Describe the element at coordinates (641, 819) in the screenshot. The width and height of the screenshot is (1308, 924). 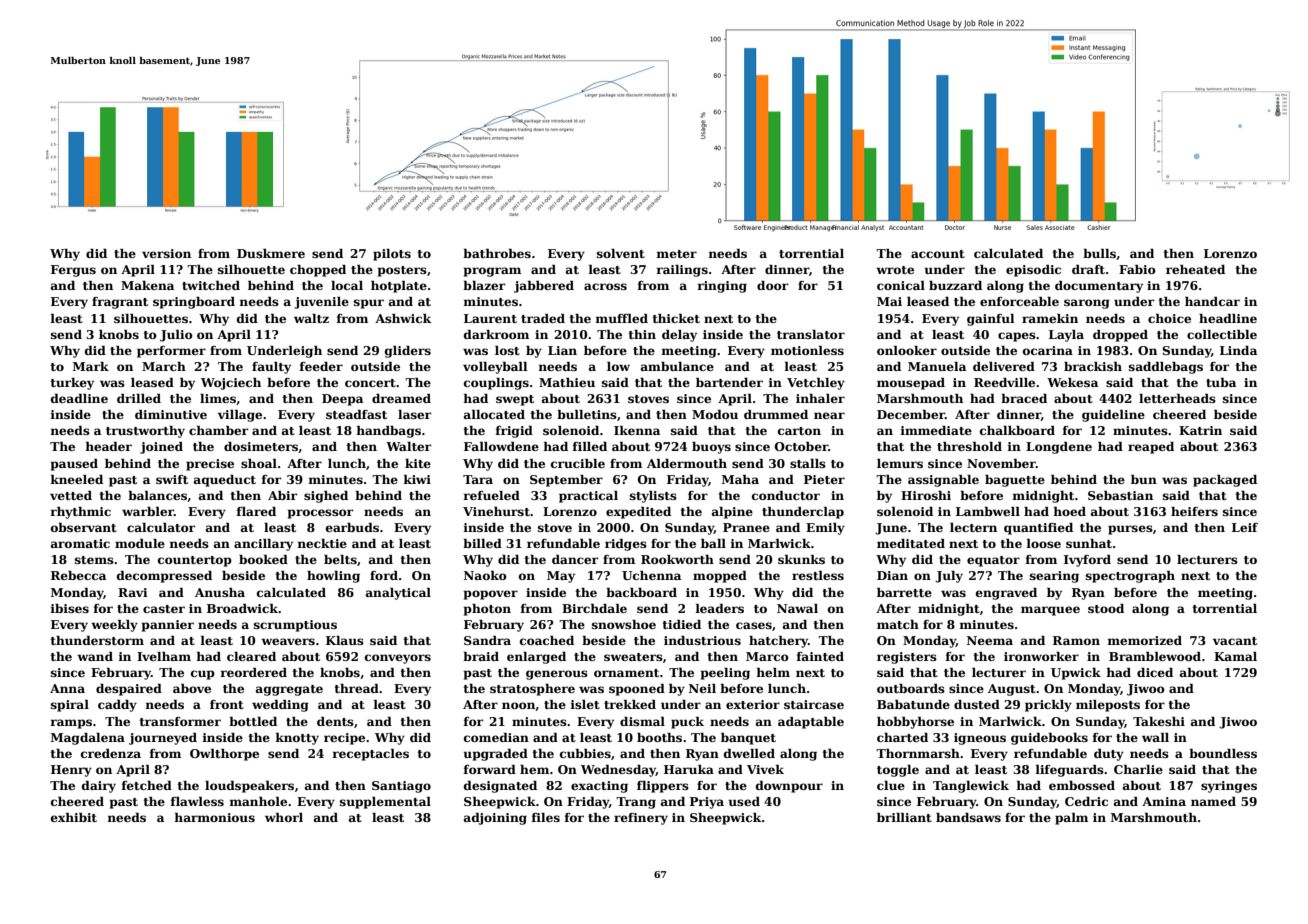
I see `refinery` at that location.
